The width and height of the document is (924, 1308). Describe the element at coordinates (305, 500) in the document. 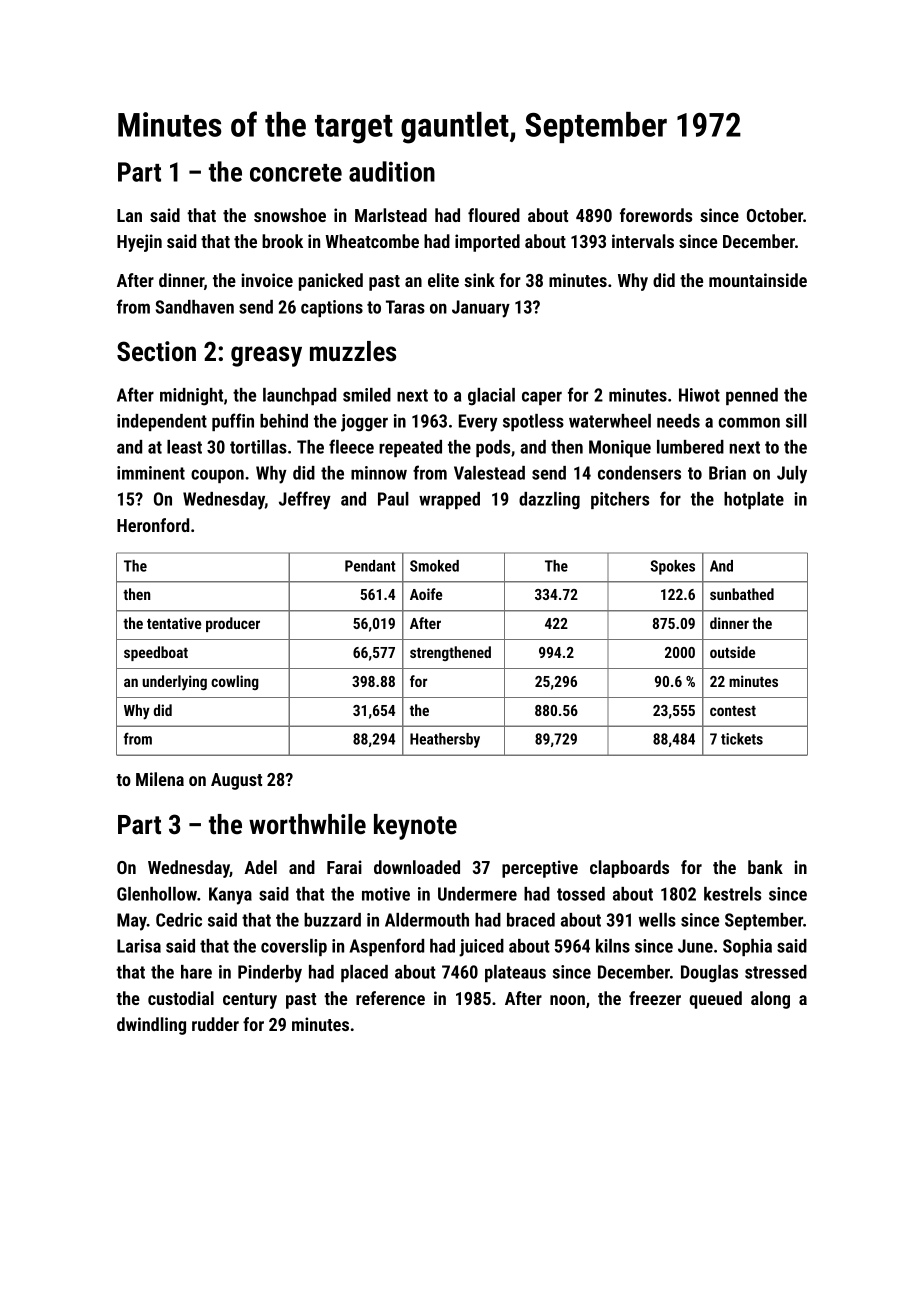

I see `Jeffrey` at that location.
